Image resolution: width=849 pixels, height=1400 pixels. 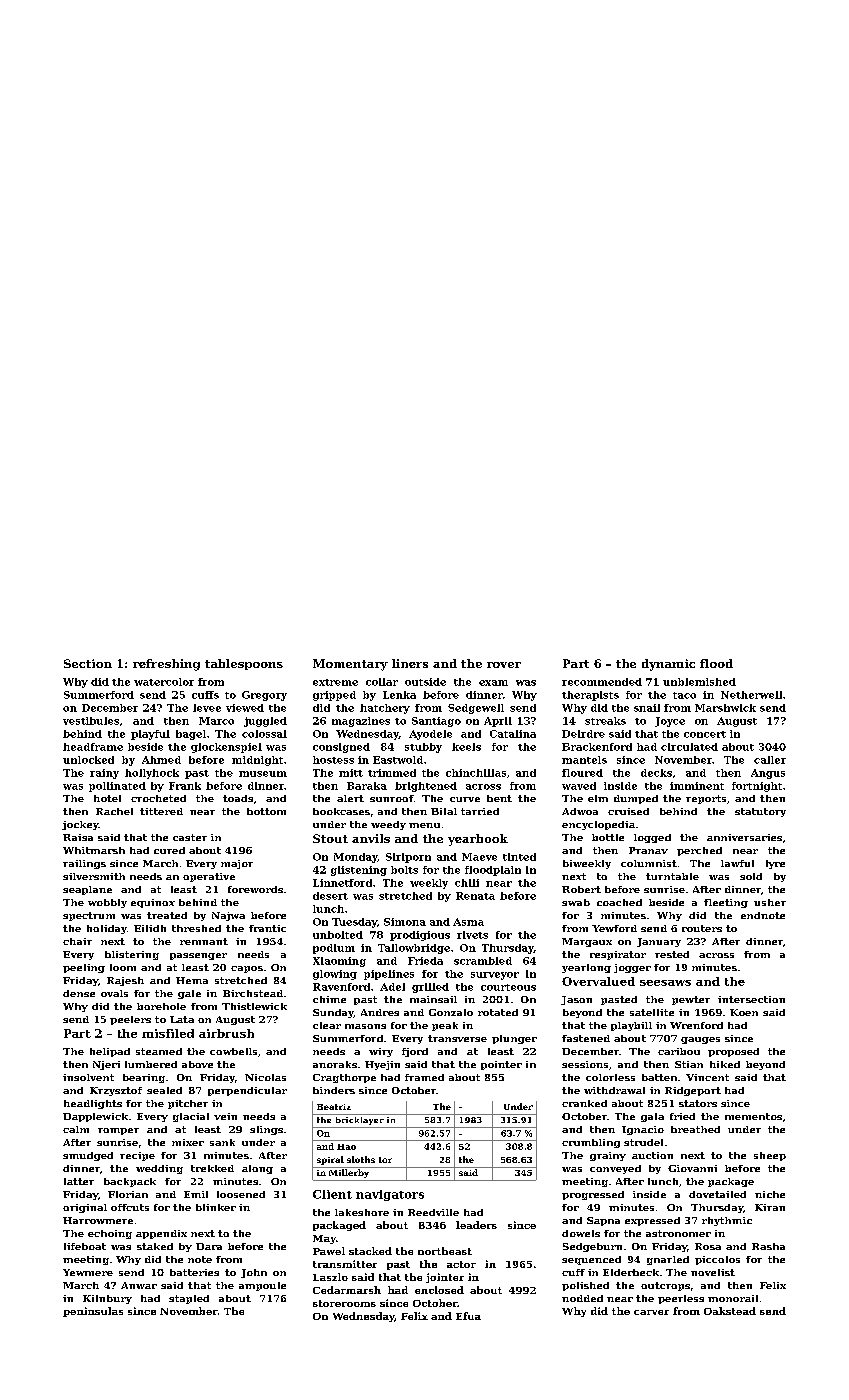 What do you see at coordinates (468, 1316) in the screenshot?
I see `Efua` at bounding box center [468, 1316].
